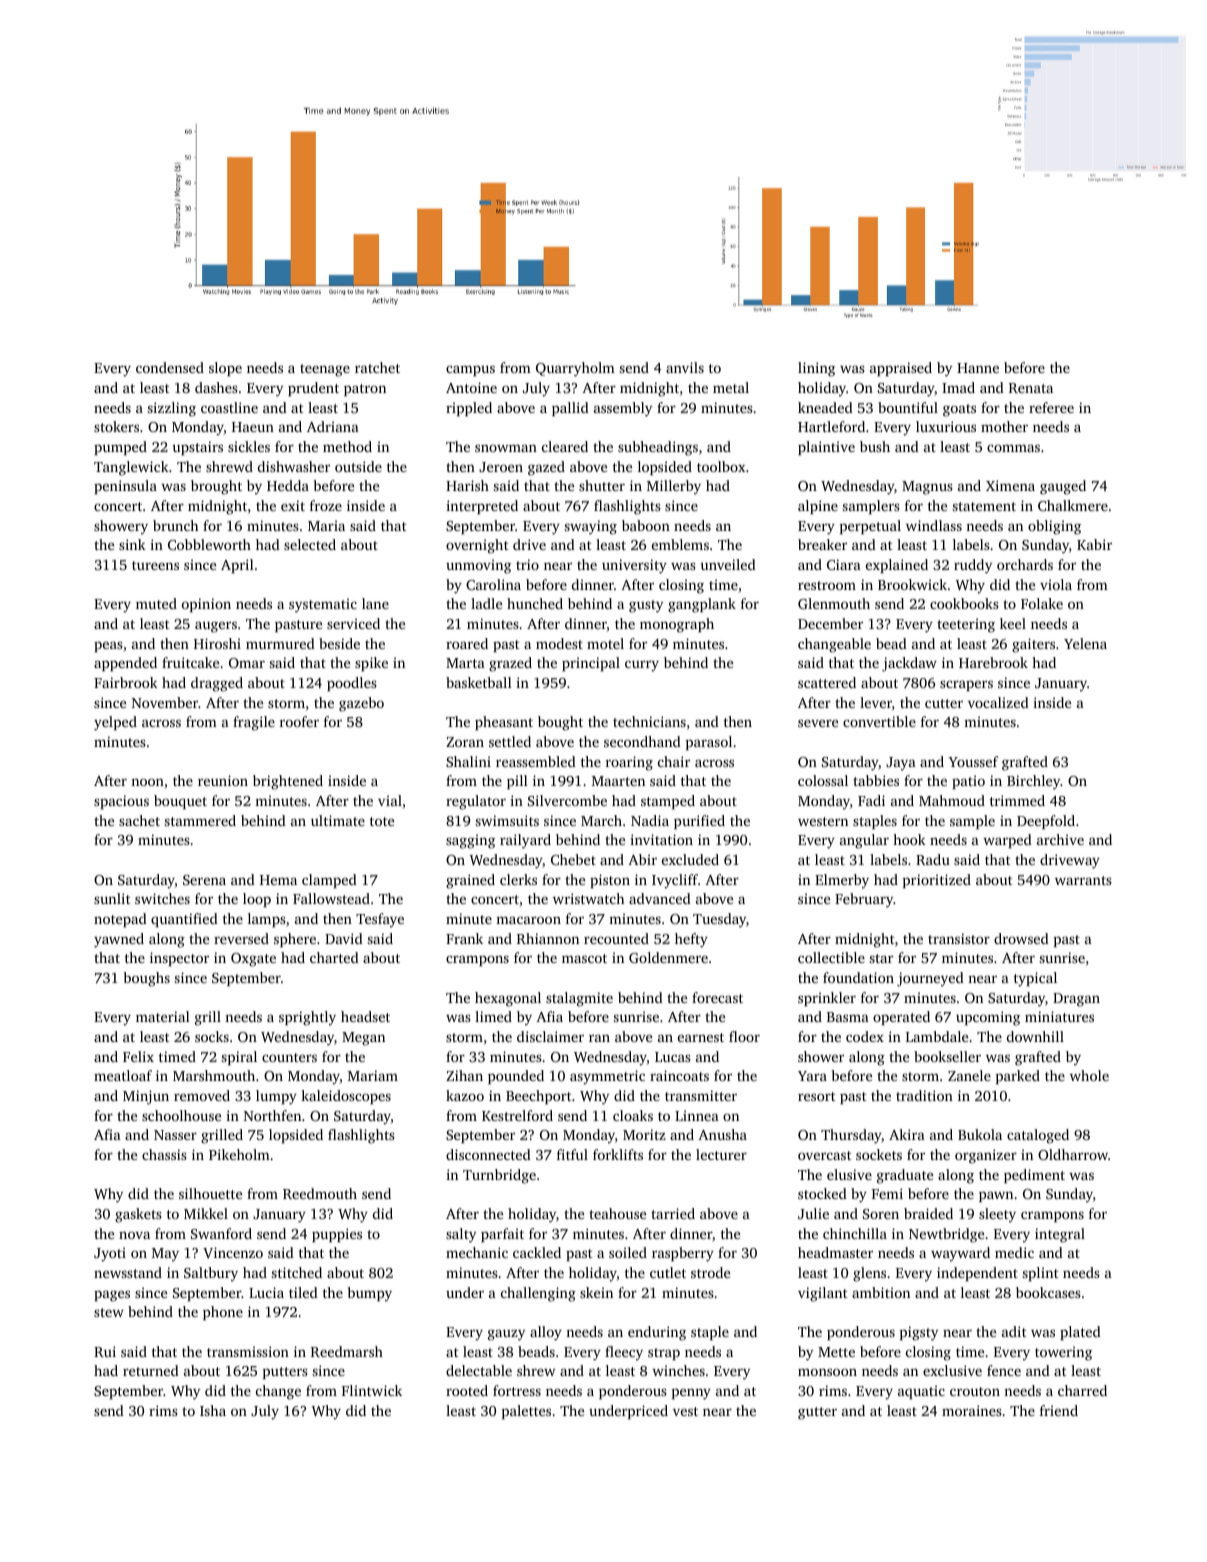 The height and width of the image is (1562, 1207). I want to click on referee, so click(1051, 407).
